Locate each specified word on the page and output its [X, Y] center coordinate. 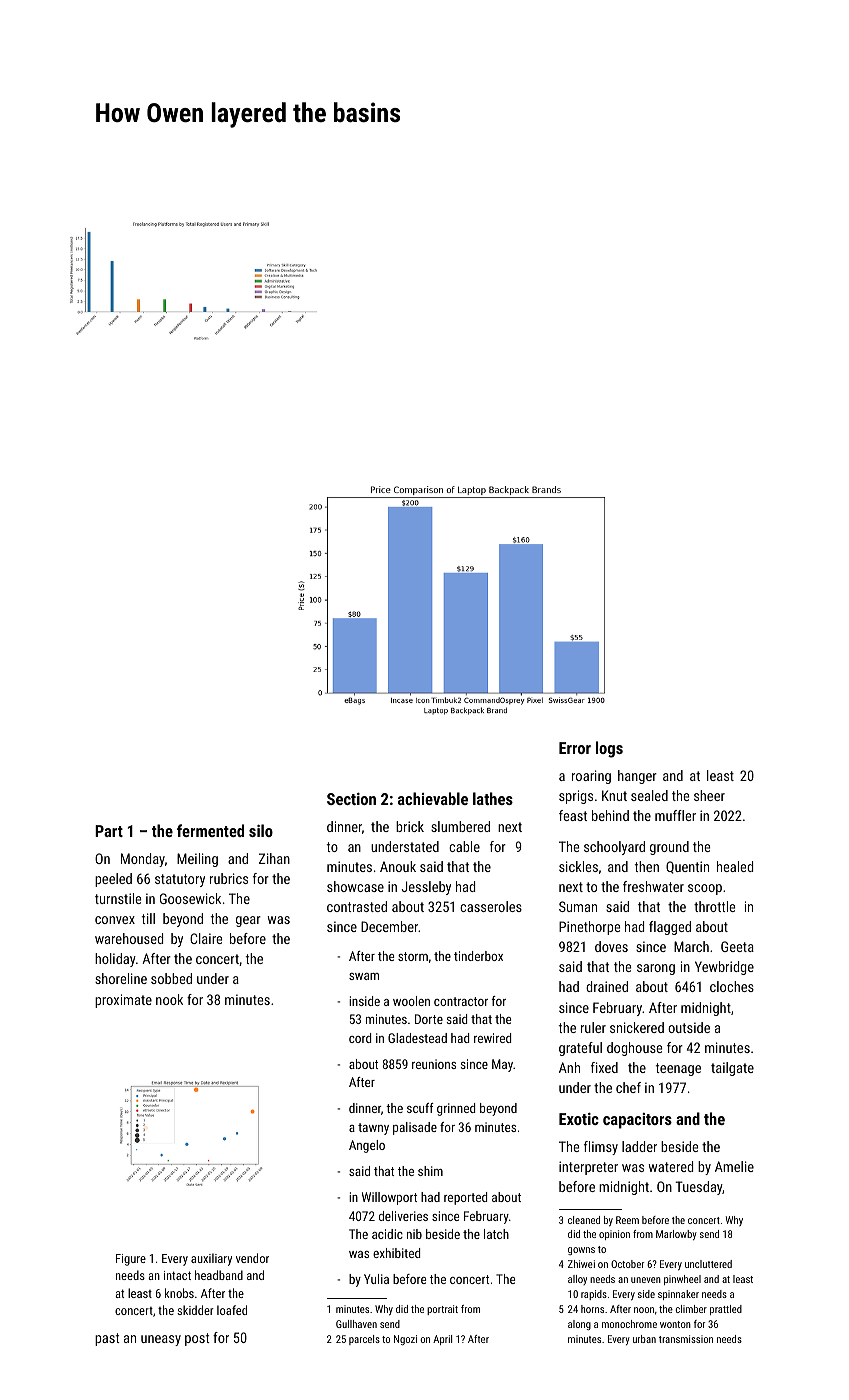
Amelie [734, 1166]
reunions [434, 1064]
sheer [709, 795]
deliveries [403, 1216]
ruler [593, 1027]
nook [169, 999]
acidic [387, 1234]
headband [219, 1275]
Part [109, 831]
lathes [493, 798]
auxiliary [211, 1259]
